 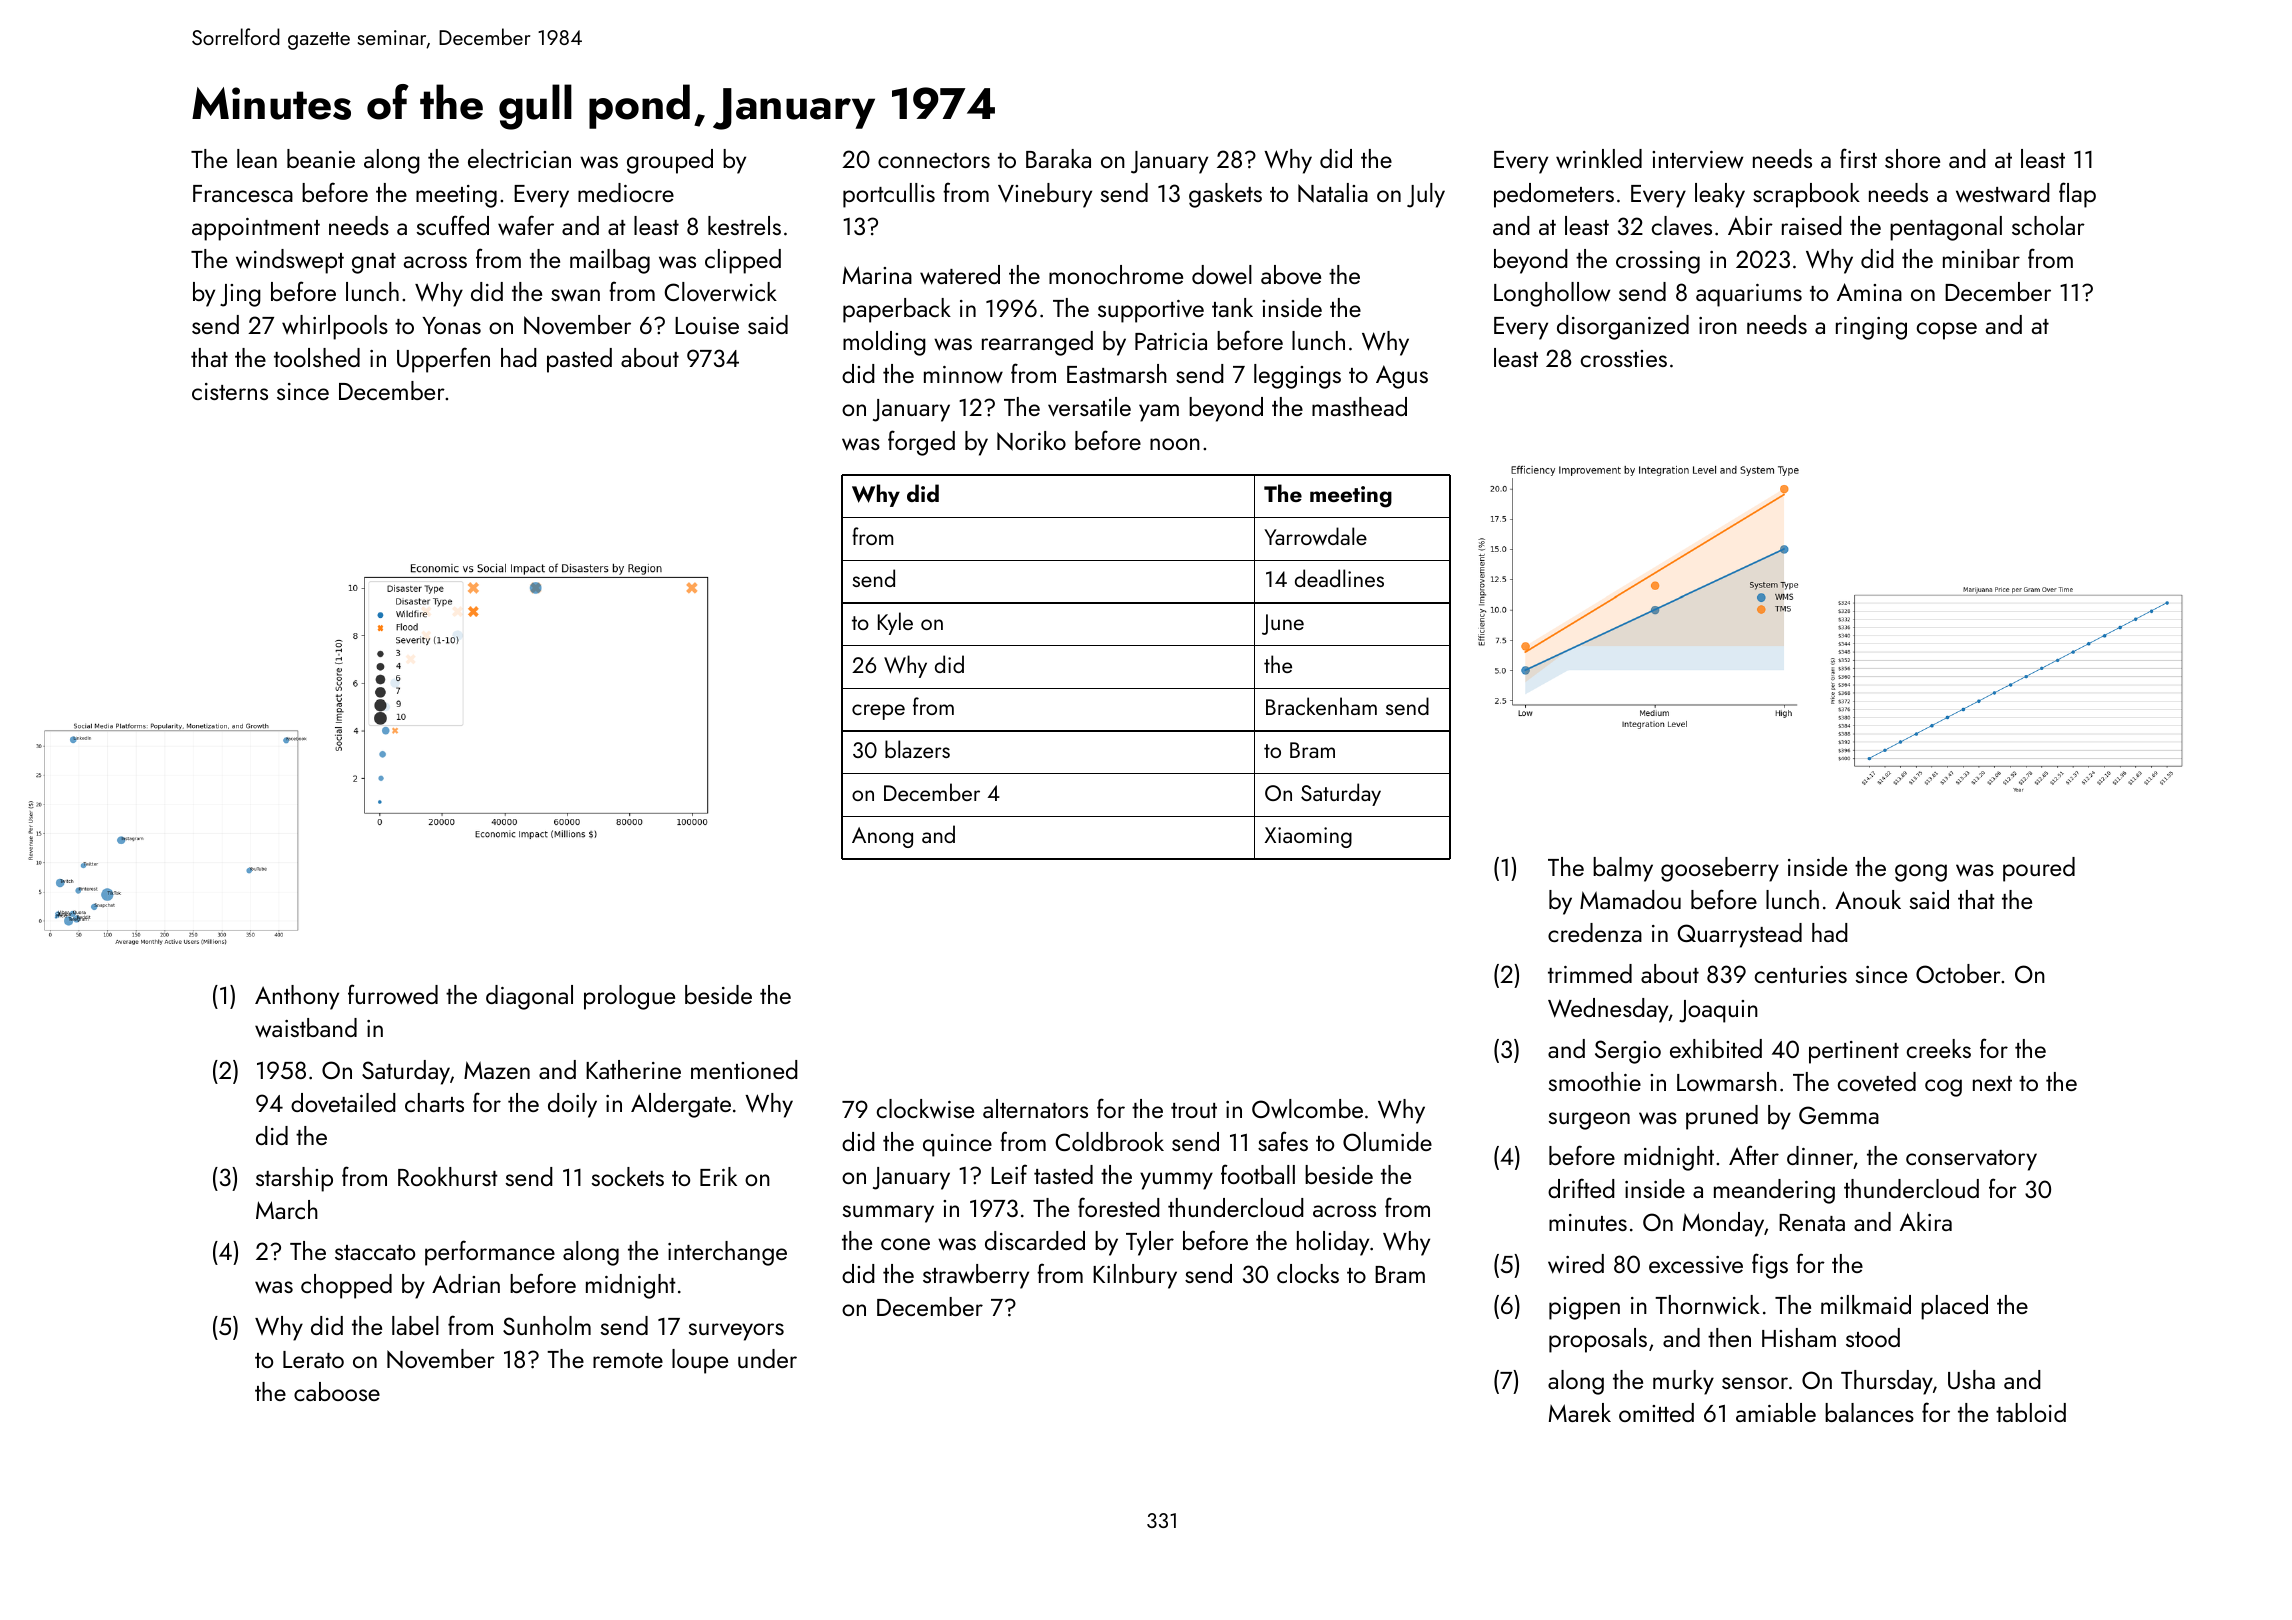 What do you see at coordinates (882, 837) in the page?
I see `Anong` at bounding box center [882, 837].
